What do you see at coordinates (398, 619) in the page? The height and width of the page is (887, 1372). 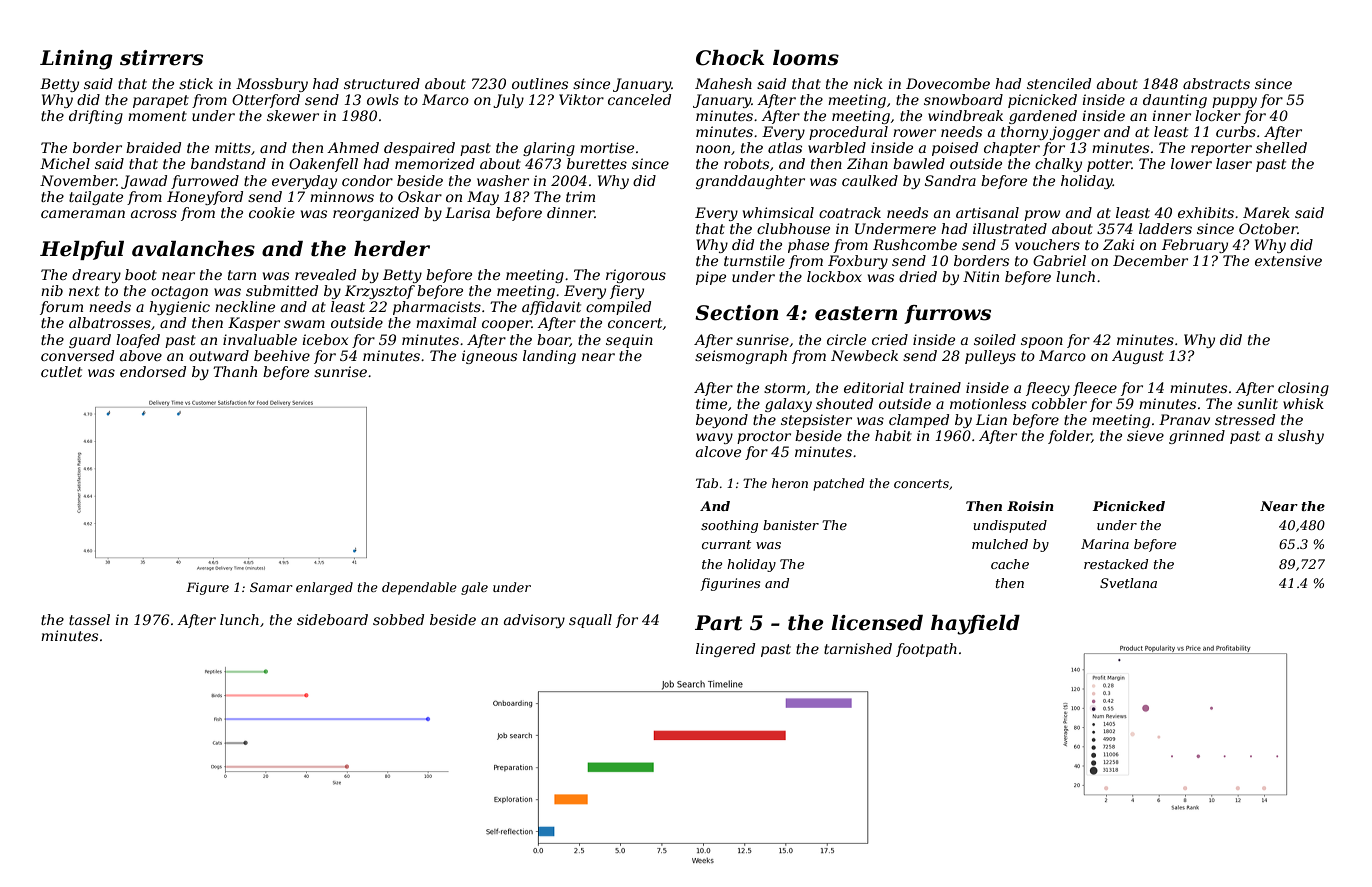 I see `sobbed` at bounding box center [398, 619].
